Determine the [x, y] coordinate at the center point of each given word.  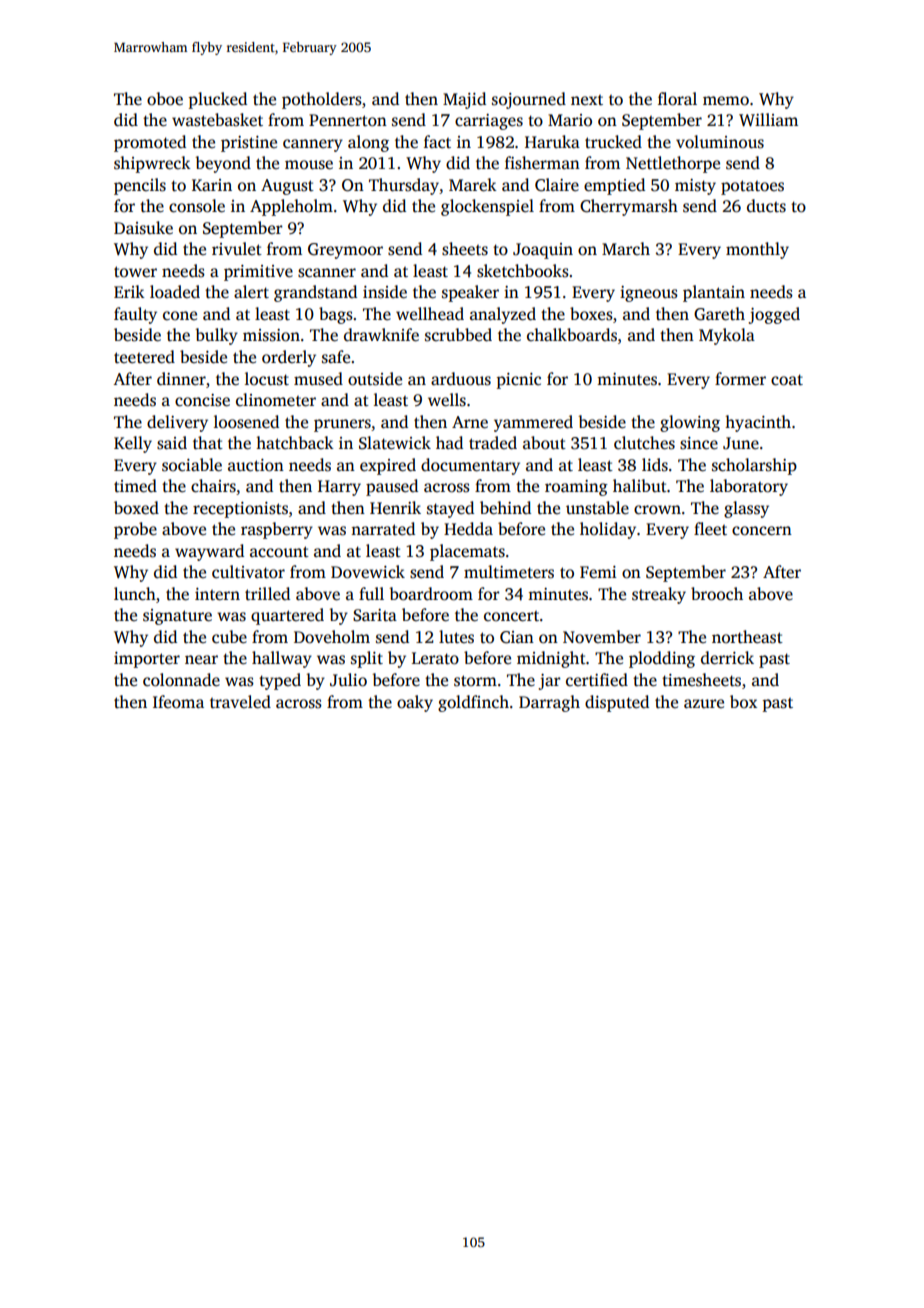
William [768, 120]
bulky [216, 336]
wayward [209, 552]
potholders [322, 100]
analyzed [503, 315]
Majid [464, 100]
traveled [240, 702]
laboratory [749, 487]
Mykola [727, 336]
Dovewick [368, 572]
